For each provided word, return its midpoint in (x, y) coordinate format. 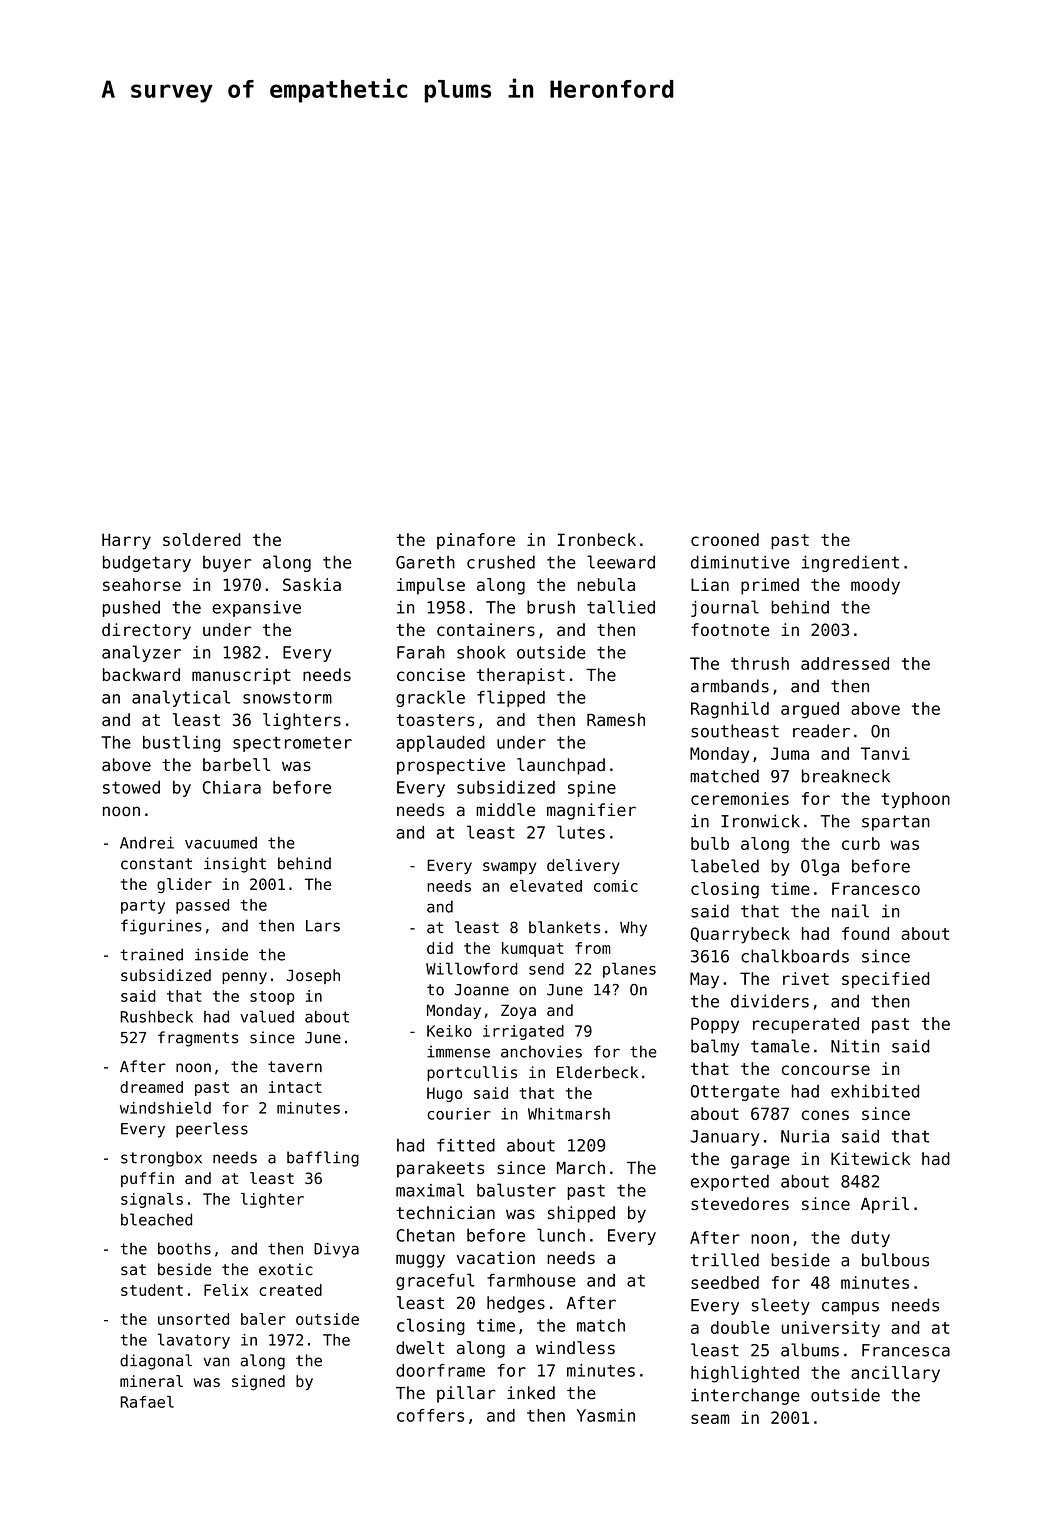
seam (710, 1419)
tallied (621, 607)
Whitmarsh (569, 1114)
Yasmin (606, 1415)
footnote (730, 629)
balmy (715, 1047)
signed (258, 1382)
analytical (181, 698)
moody (875, 586)
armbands (730, 686)
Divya (336, 1250)
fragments (198, 1039)
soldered (202, 539)
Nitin (855, 1046)
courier (459, 1114)
